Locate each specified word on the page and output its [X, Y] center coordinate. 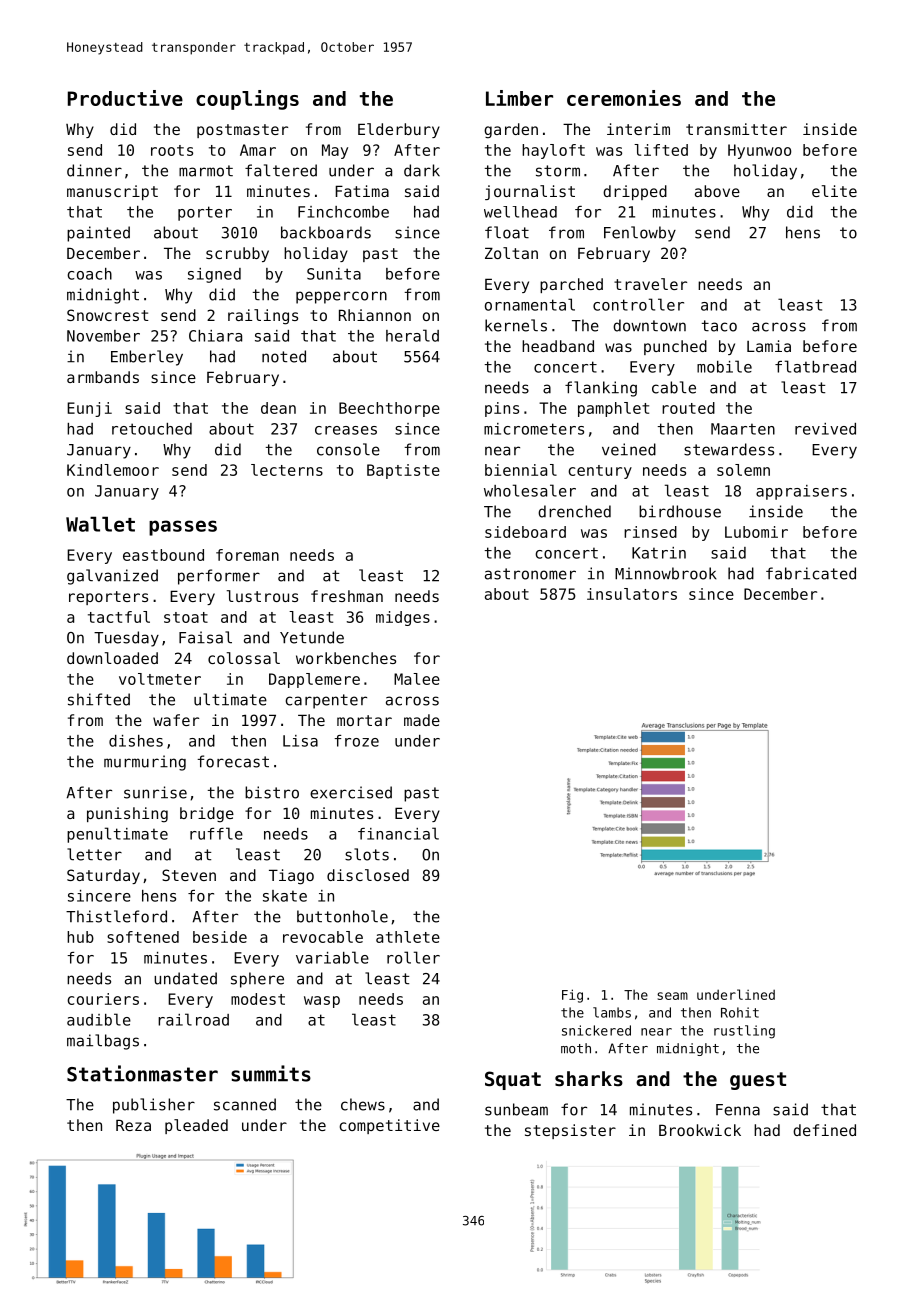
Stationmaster [142, 1073]
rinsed [650, 532]
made [422, 720]
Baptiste [403, 471]
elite [834, 191]
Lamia [769, 346]
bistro [272, 792]
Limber [519, 98]
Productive [125, 98]
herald [412, 335]
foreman [247, 555]
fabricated [811, 573]
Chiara [215, 336]
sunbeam [516, 1109]
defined [824, 1130]
